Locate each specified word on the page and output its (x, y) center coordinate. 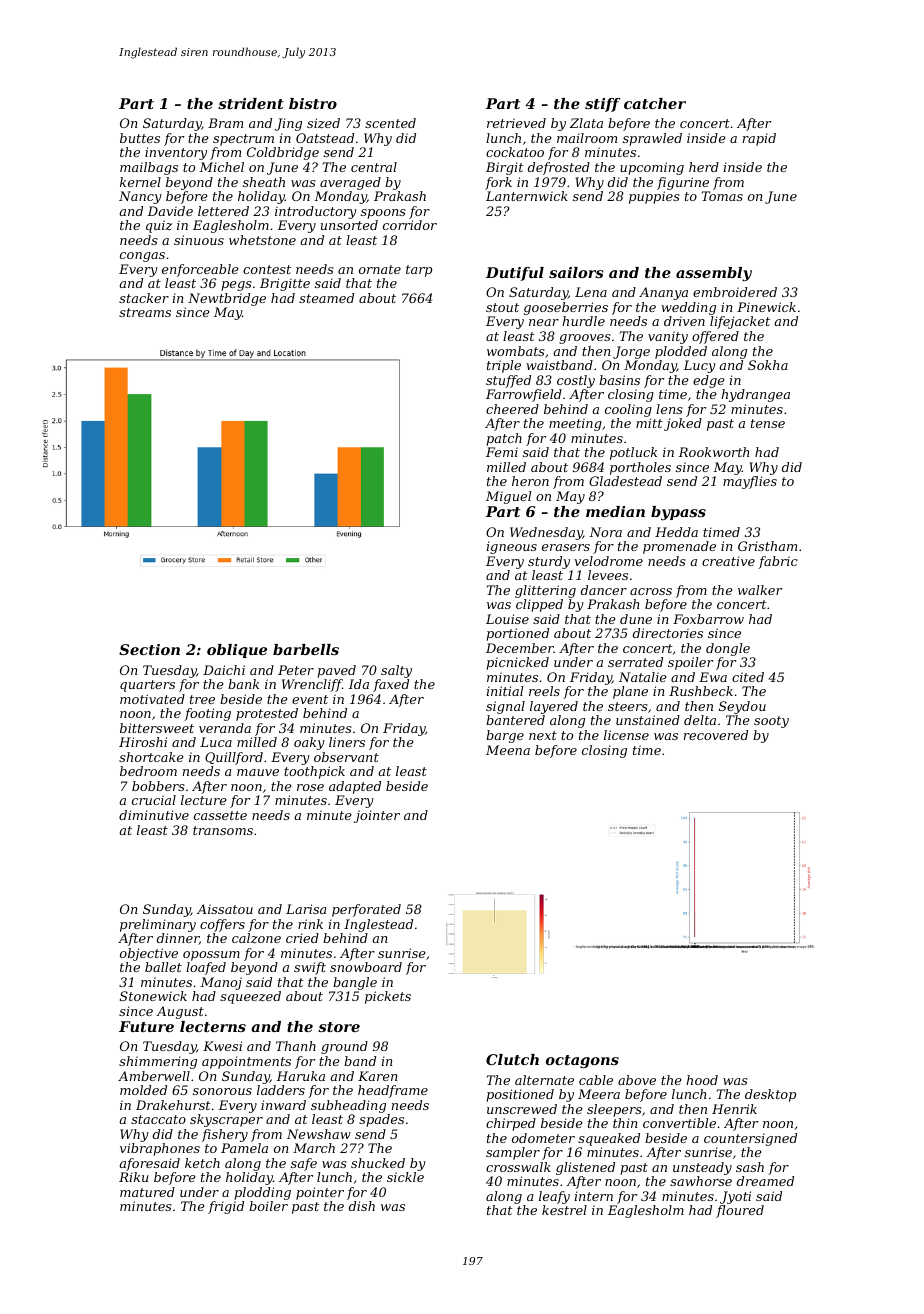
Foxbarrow (708, 619)
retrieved (516, 123)
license (626, 735)
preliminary (158, 925)
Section (149, 649)
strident (251, 103)
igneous (512, 547)
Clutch (512, 1059)
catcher (655, 103)
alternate (544, 1080)
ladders (281, 1090)
